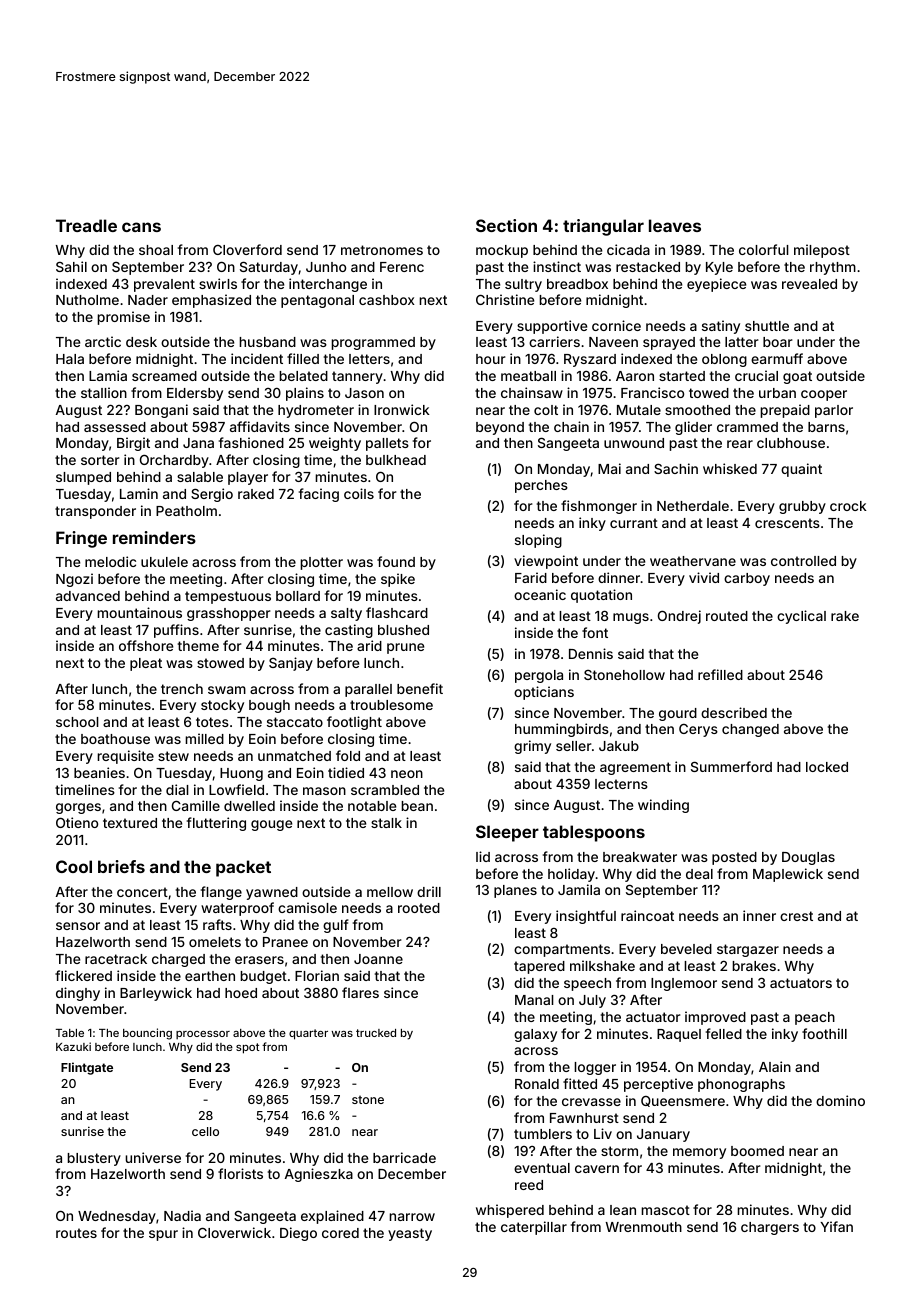 The height and width of the screenshot is (1314, 924). I want to click on Francisco, so click(652, 392).
